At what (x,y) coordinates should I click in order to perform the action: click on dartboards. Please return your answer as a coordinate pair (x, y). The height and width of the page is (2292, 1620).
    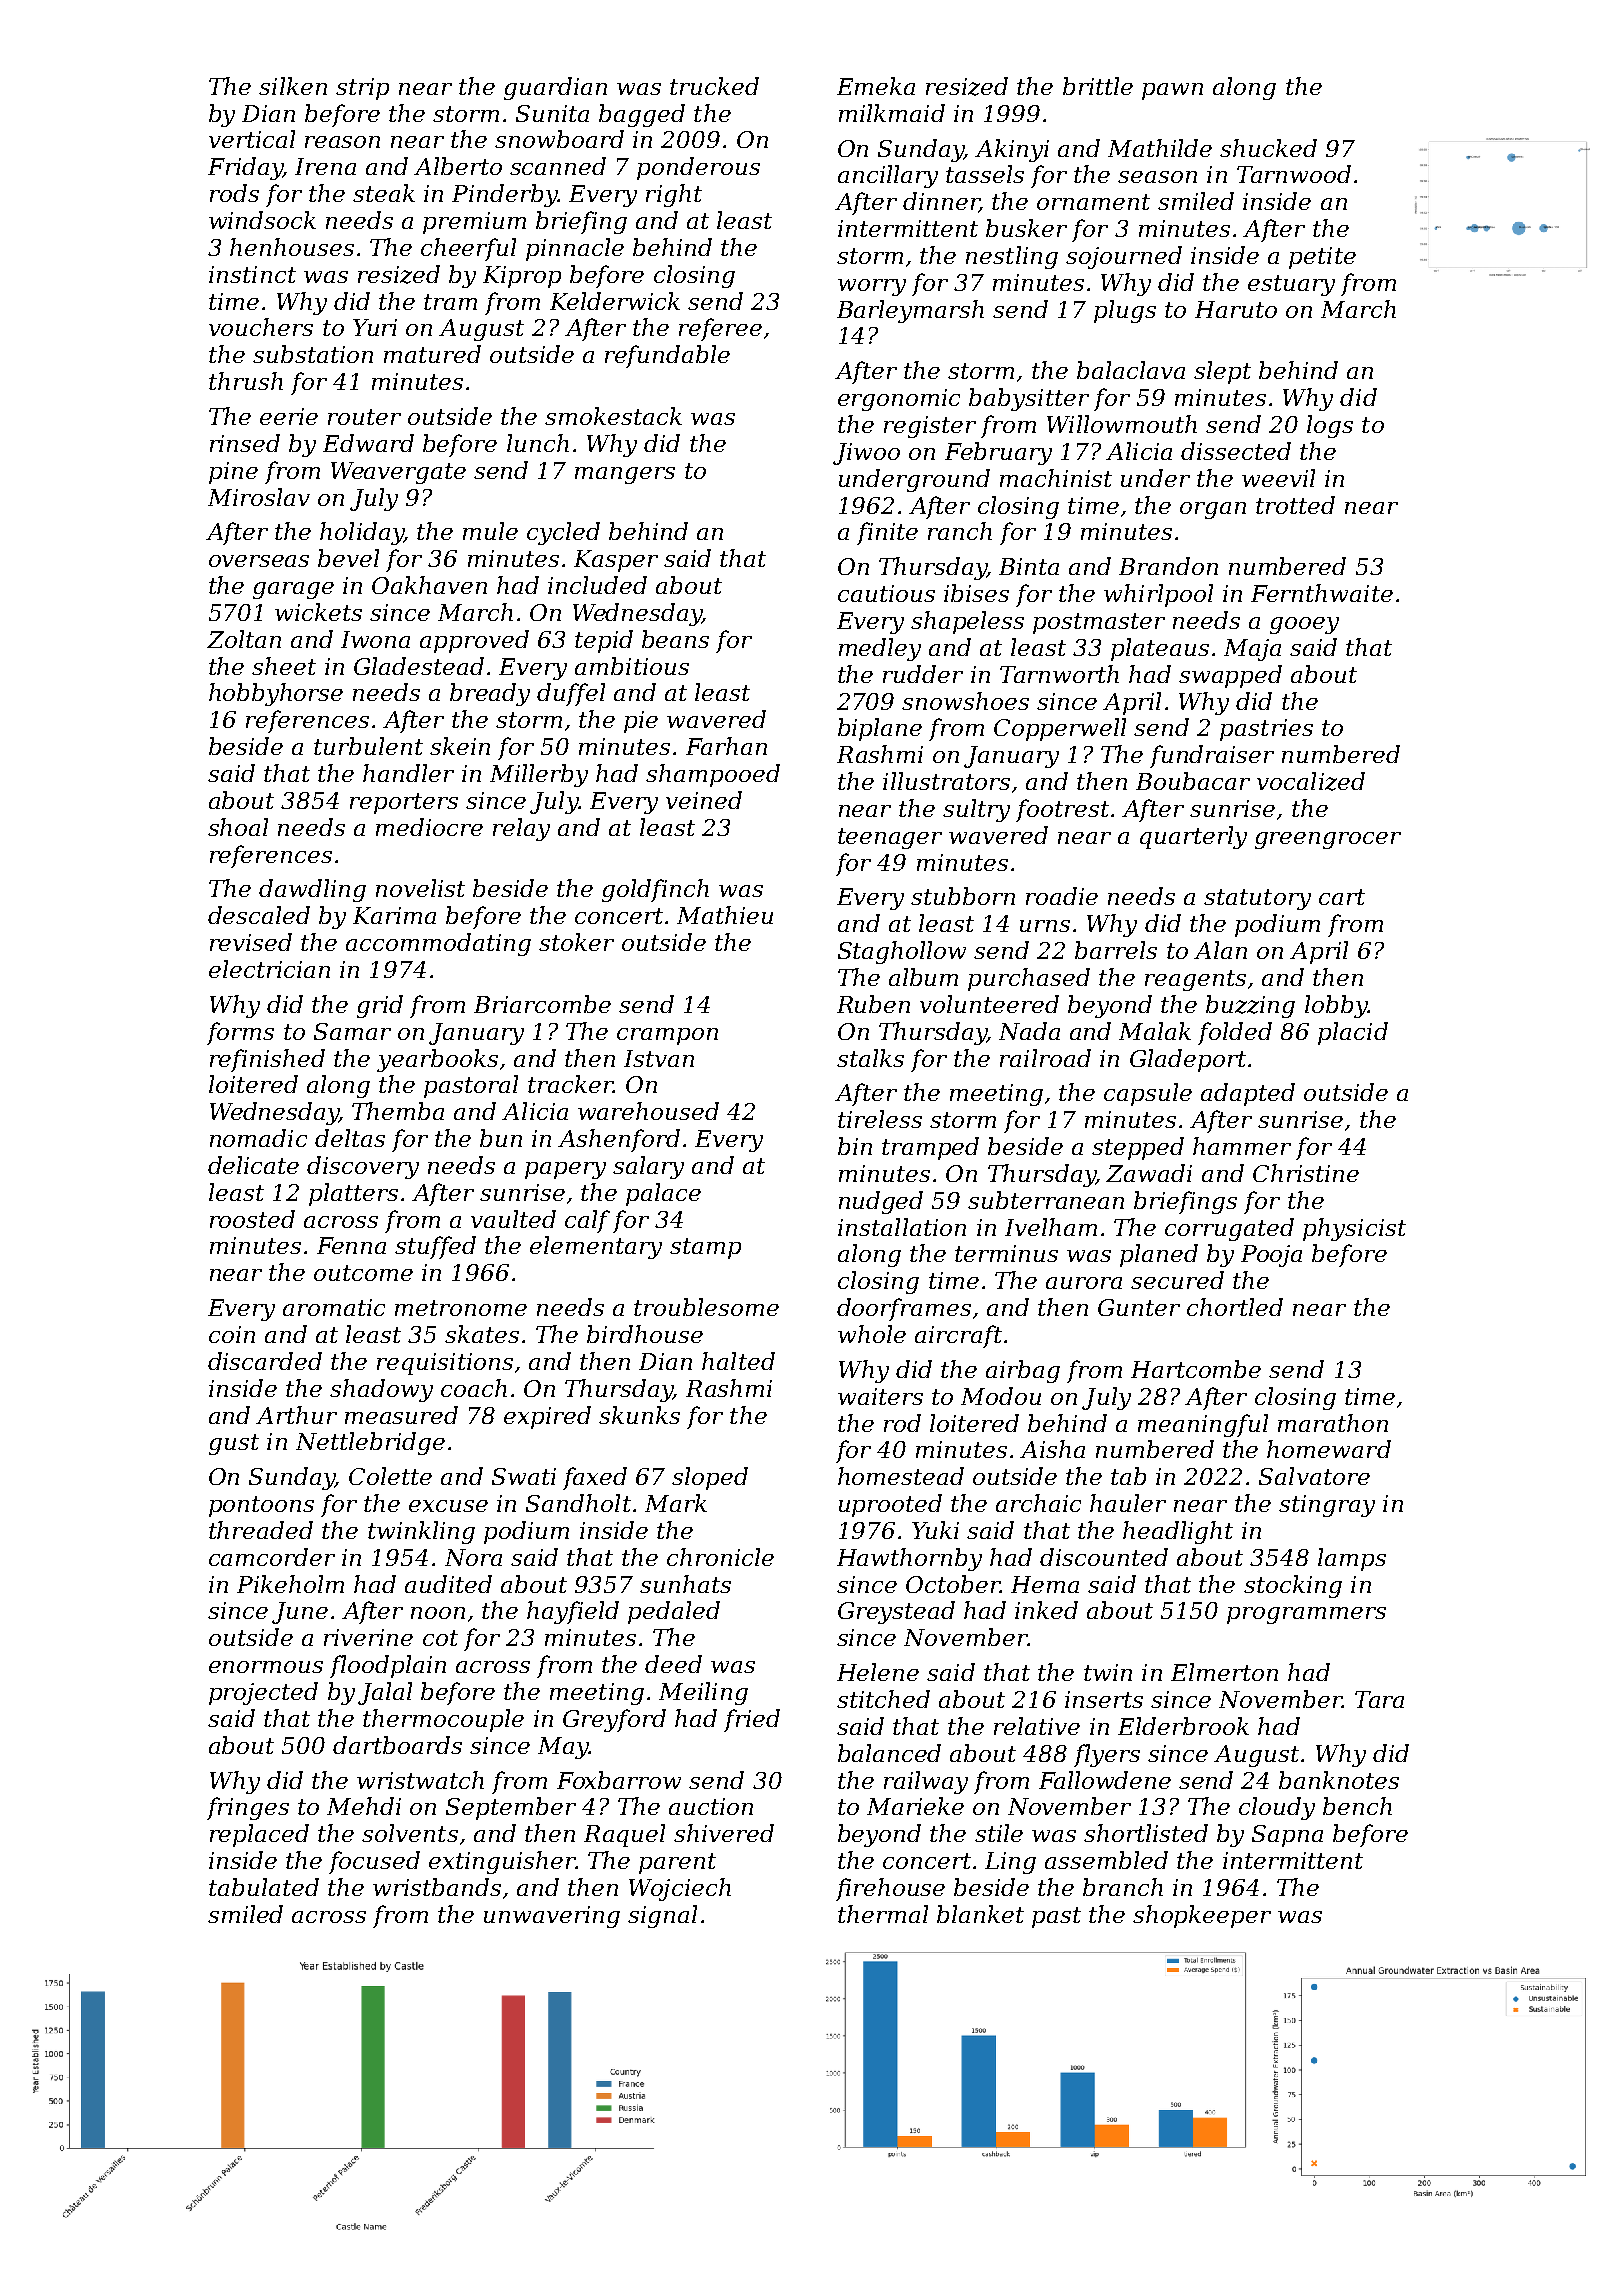
    Looking at the image, I should click on (397, 1745).
